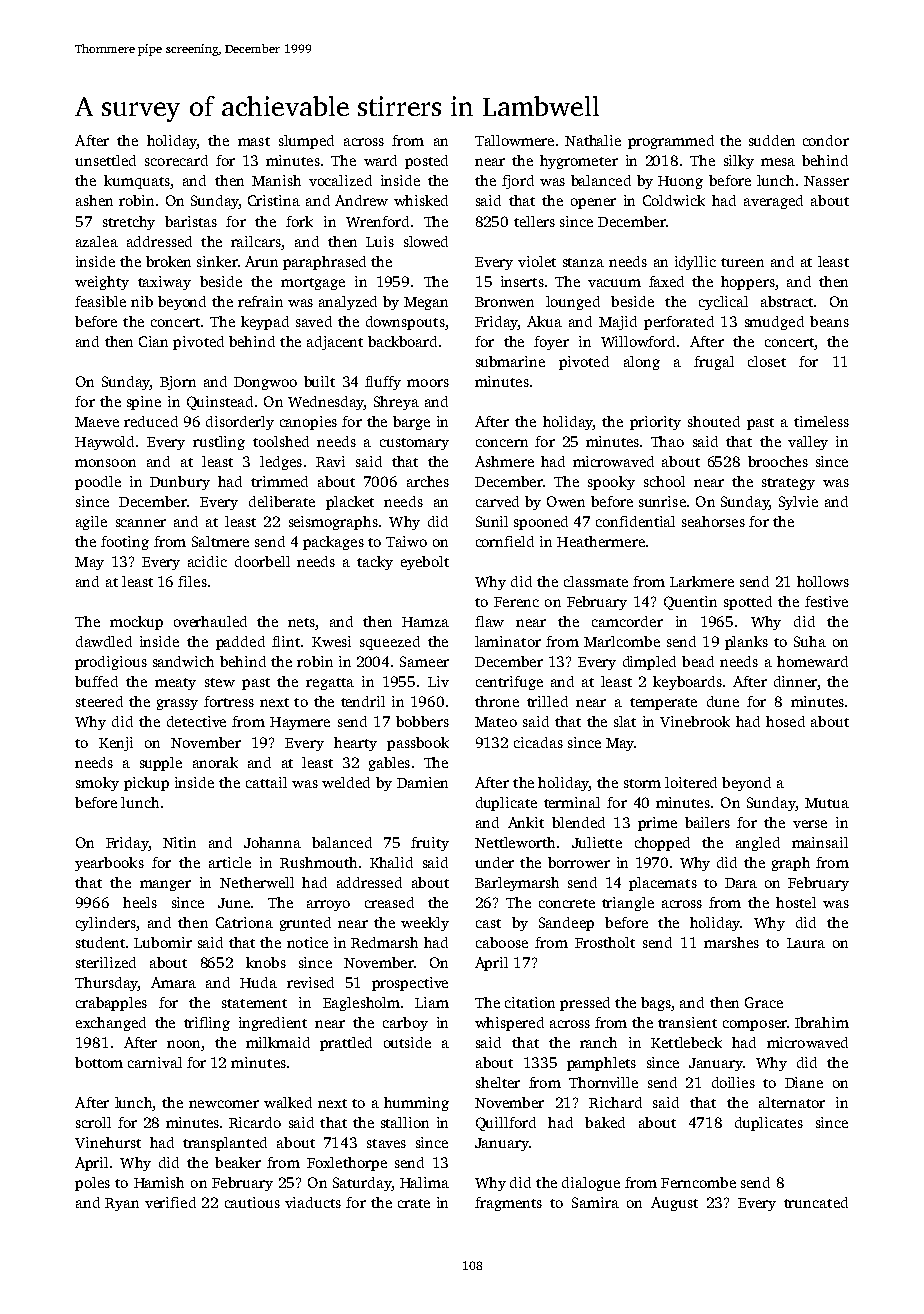  Describe the element at coordinates (306, 142) in the document. I see `slumped` at that location.
